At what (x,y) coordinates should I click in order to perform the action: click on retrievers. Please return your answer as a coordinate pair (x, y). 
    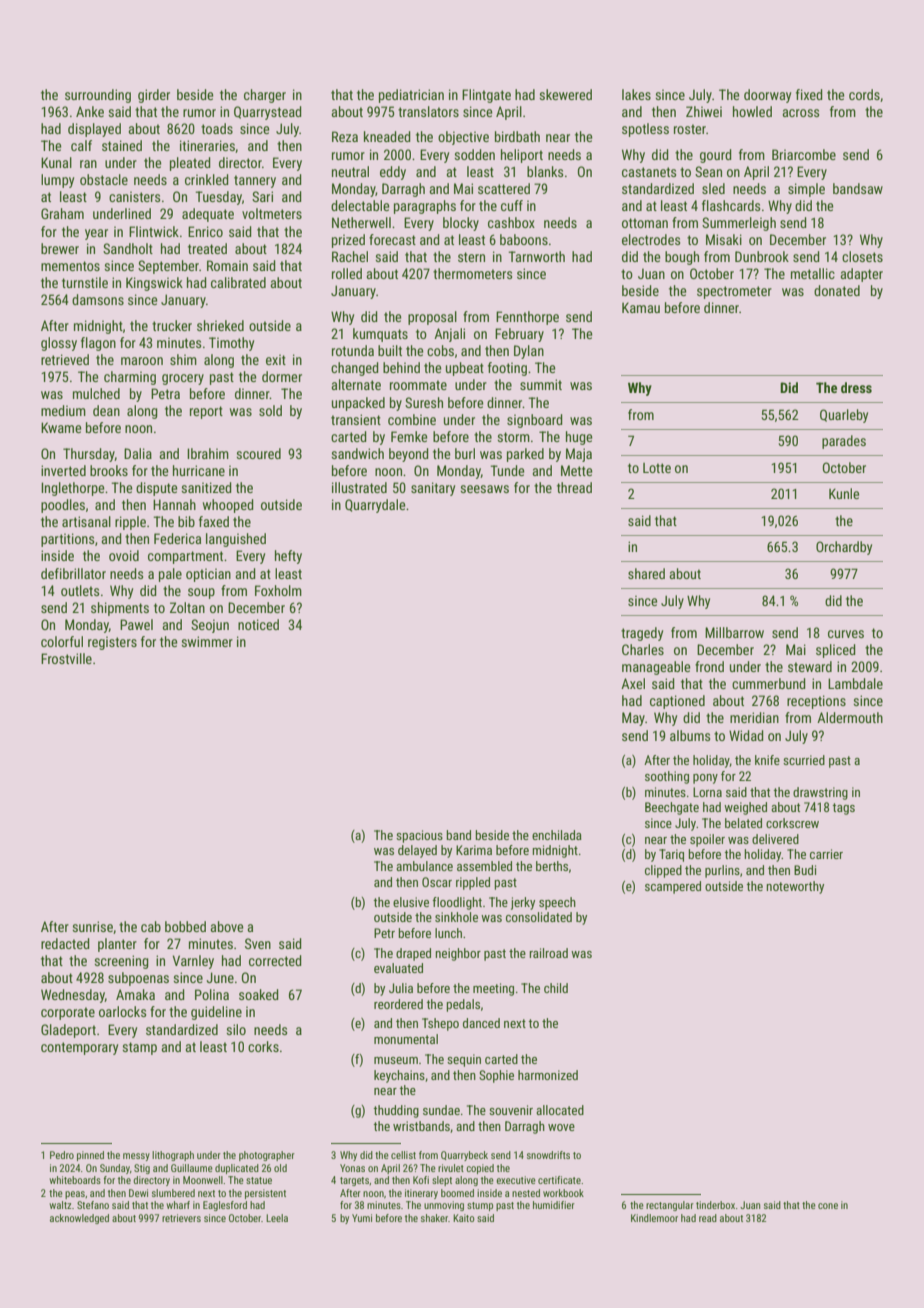
    Looking at the image, I should click on (181, 1218).
